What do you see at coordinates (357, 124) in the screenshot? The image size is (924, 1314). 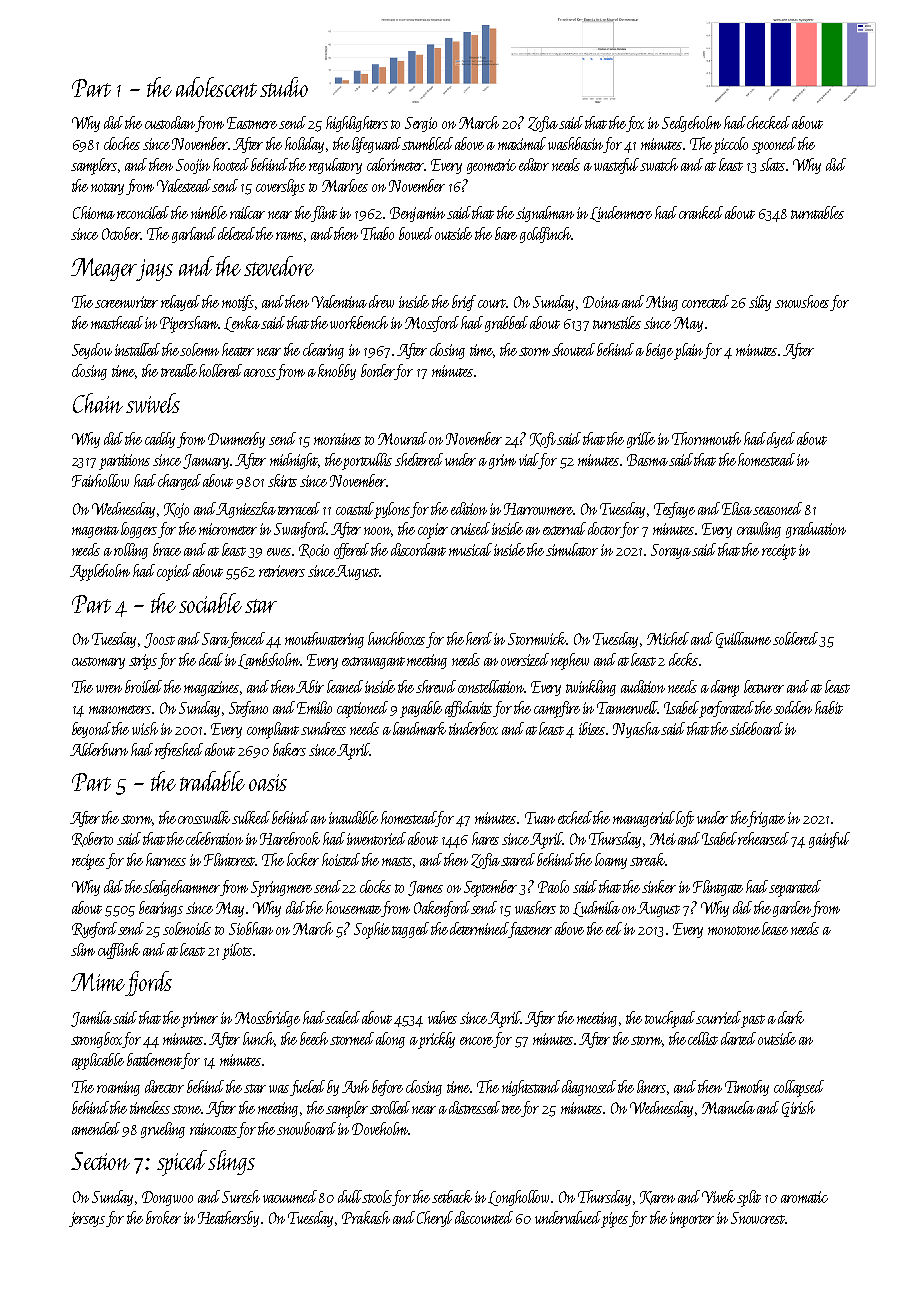 I see `highlighters` at bounding box center [357, 124].
